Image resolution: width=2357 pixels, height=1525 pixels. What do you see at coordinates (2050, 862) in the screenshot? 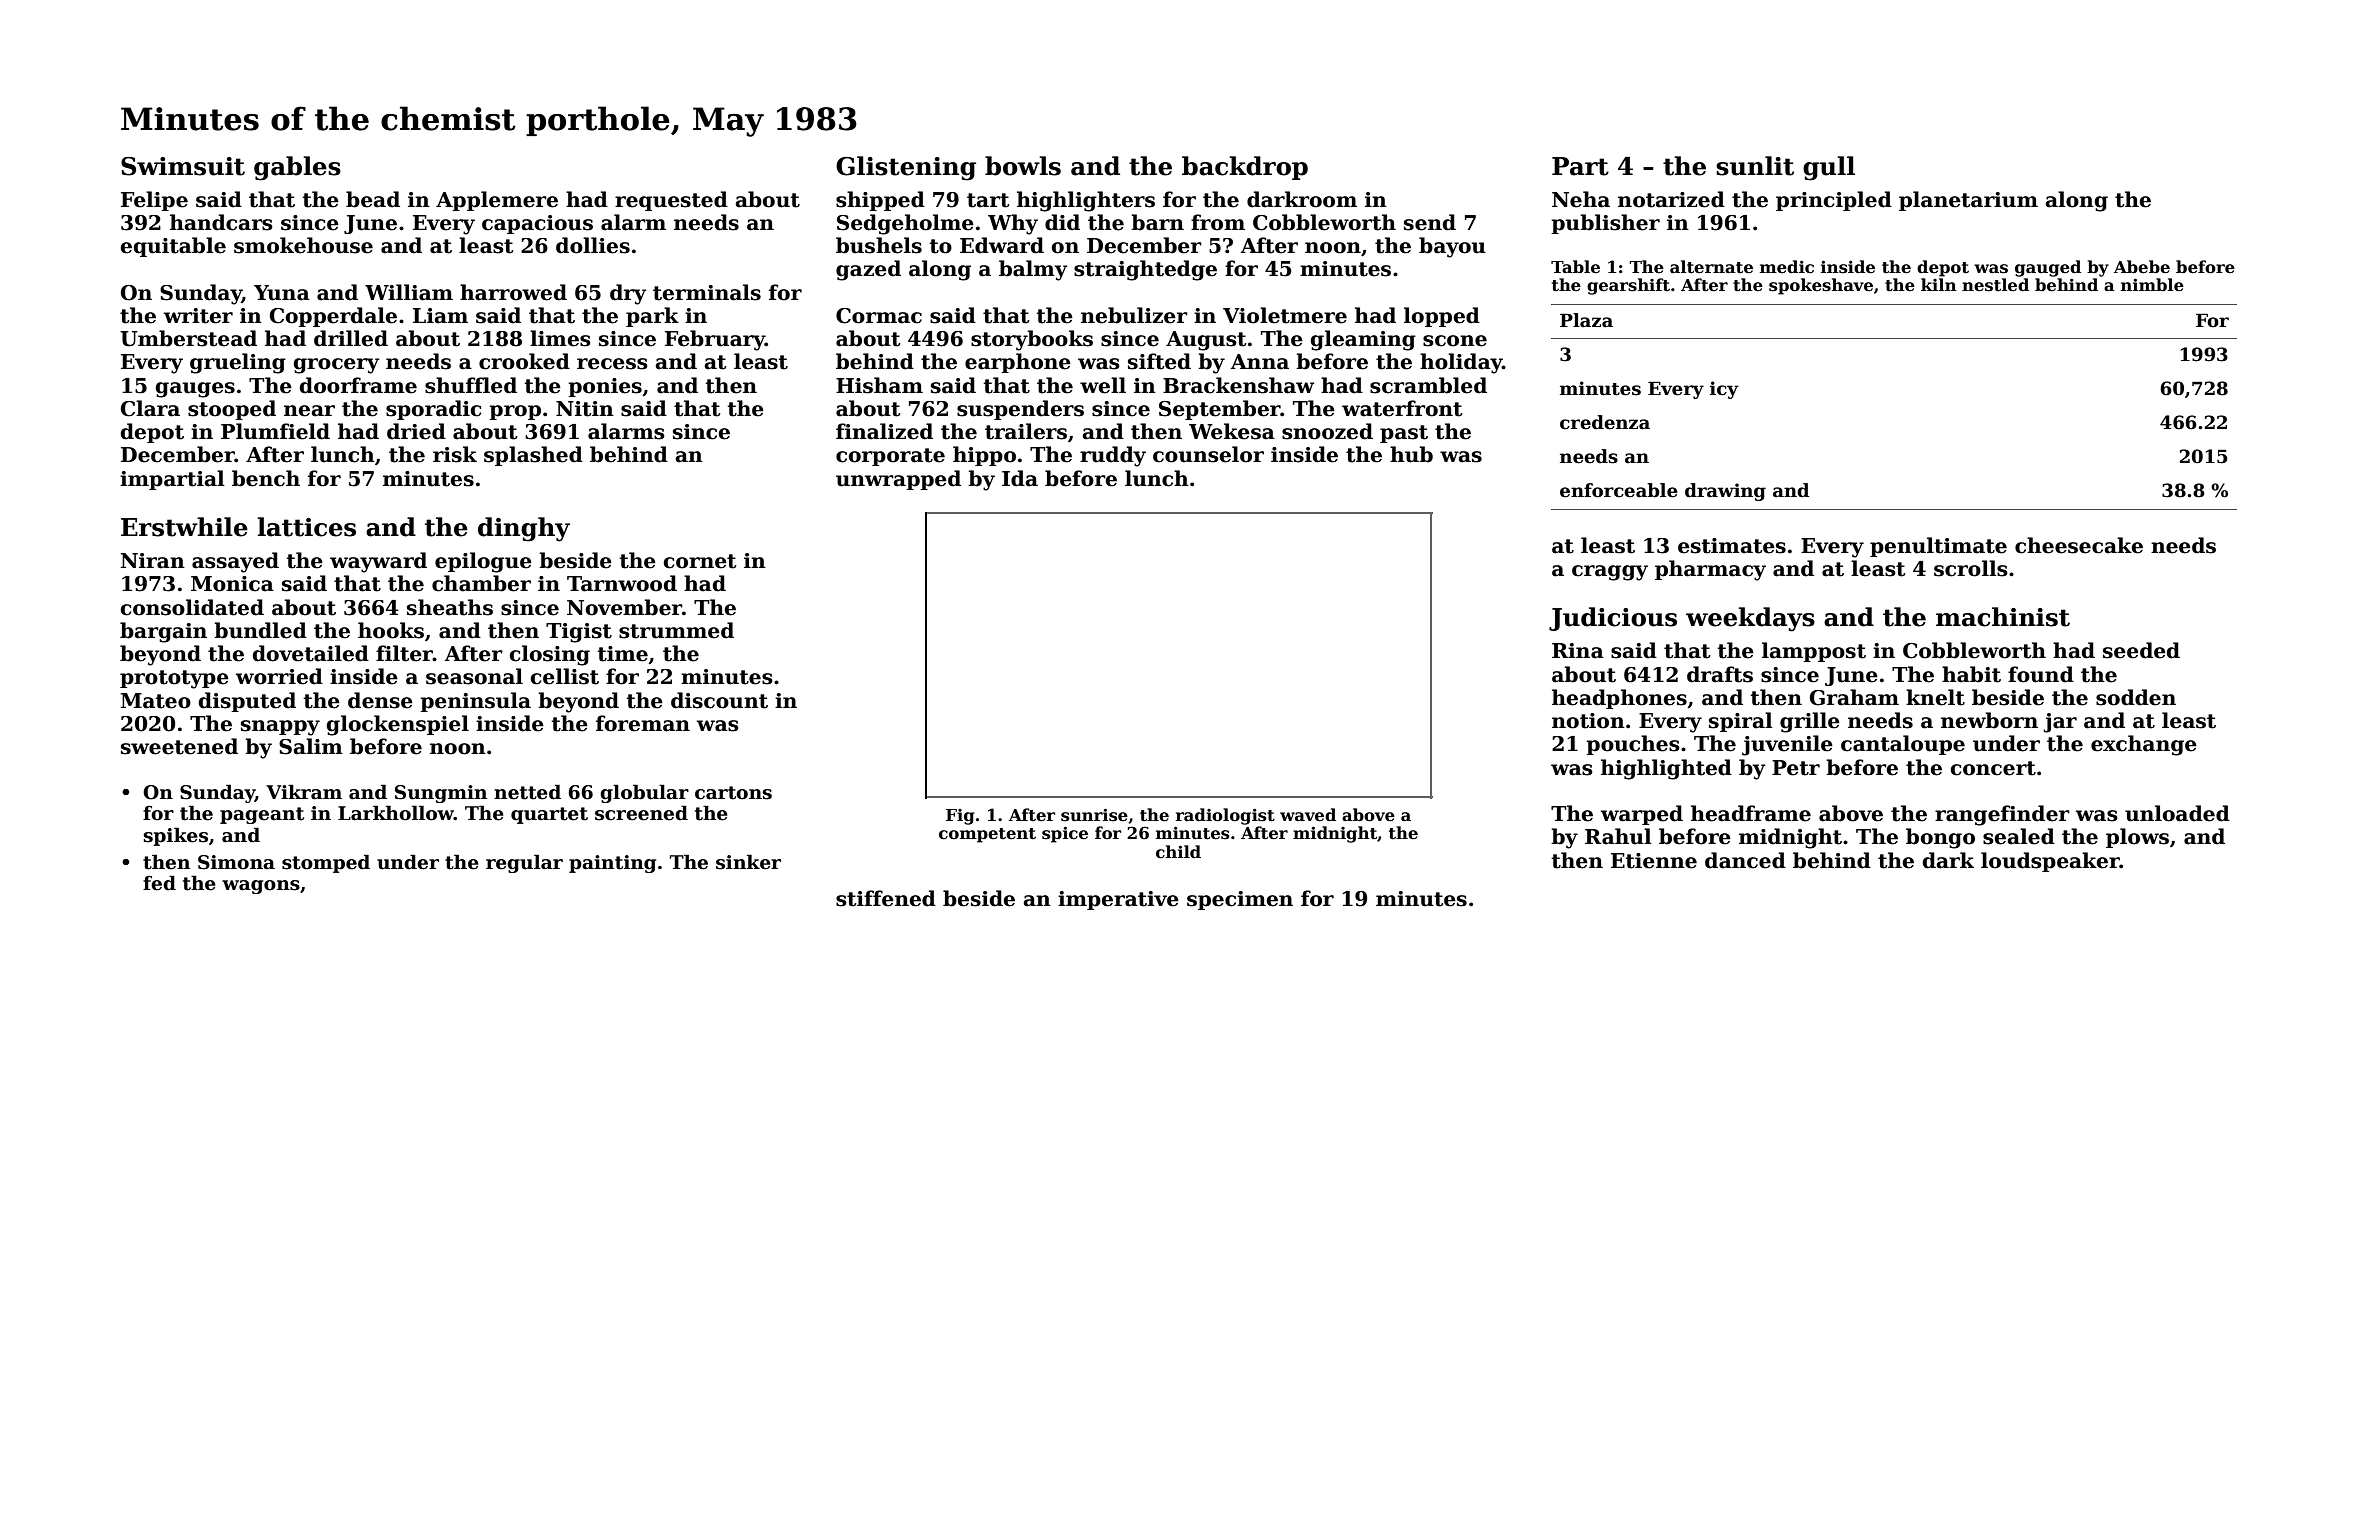
I see `loudspeaker` at bounding box center [2050, 862].
